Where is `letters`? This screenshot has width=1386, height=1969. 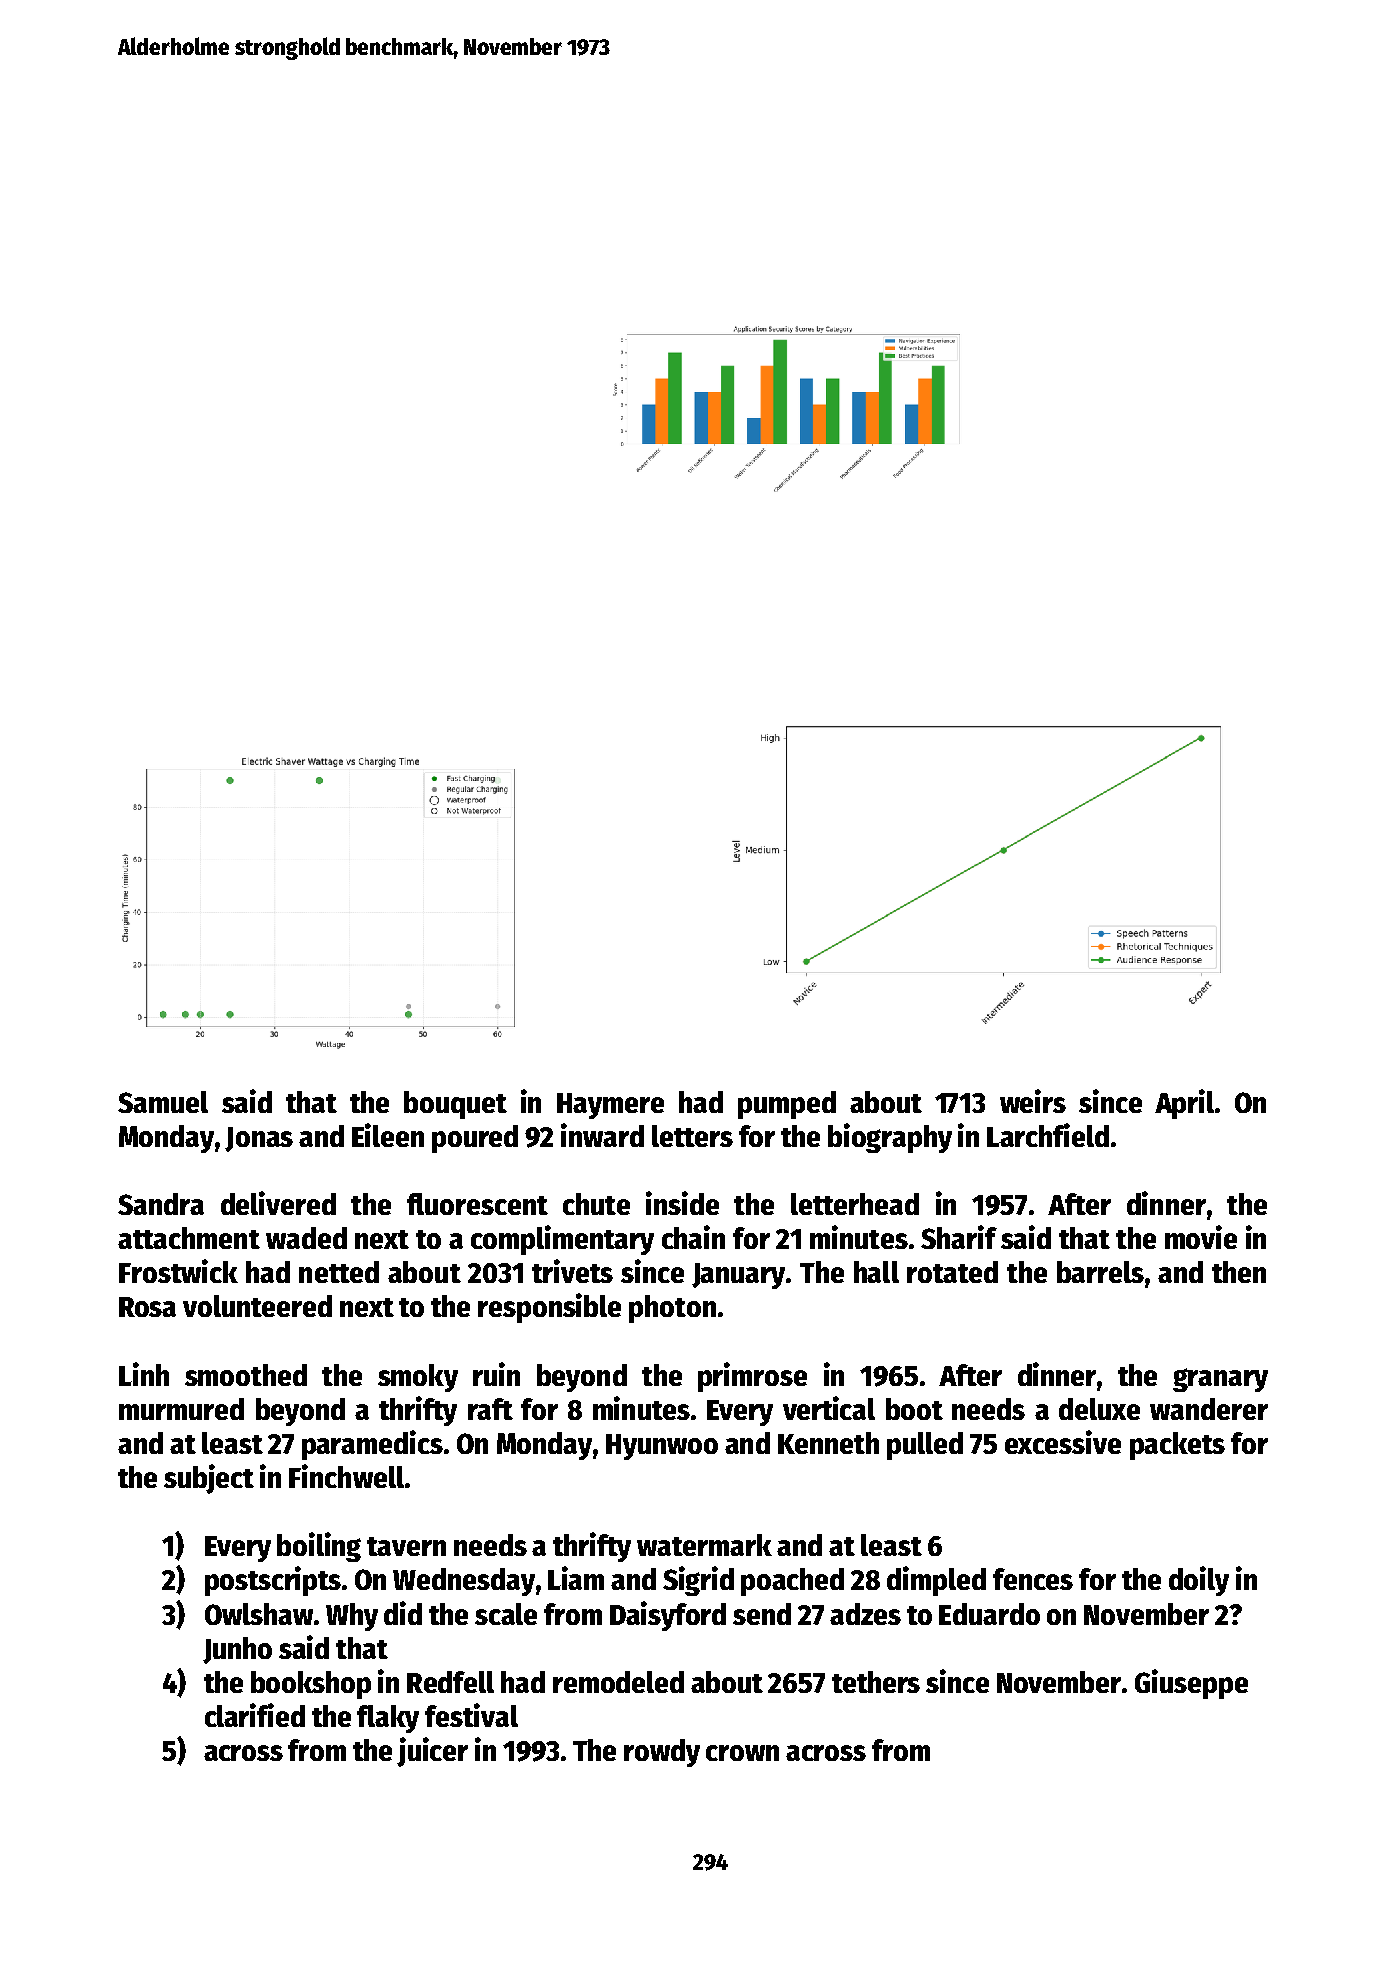
letters is located at coordinates (692, 1136).
